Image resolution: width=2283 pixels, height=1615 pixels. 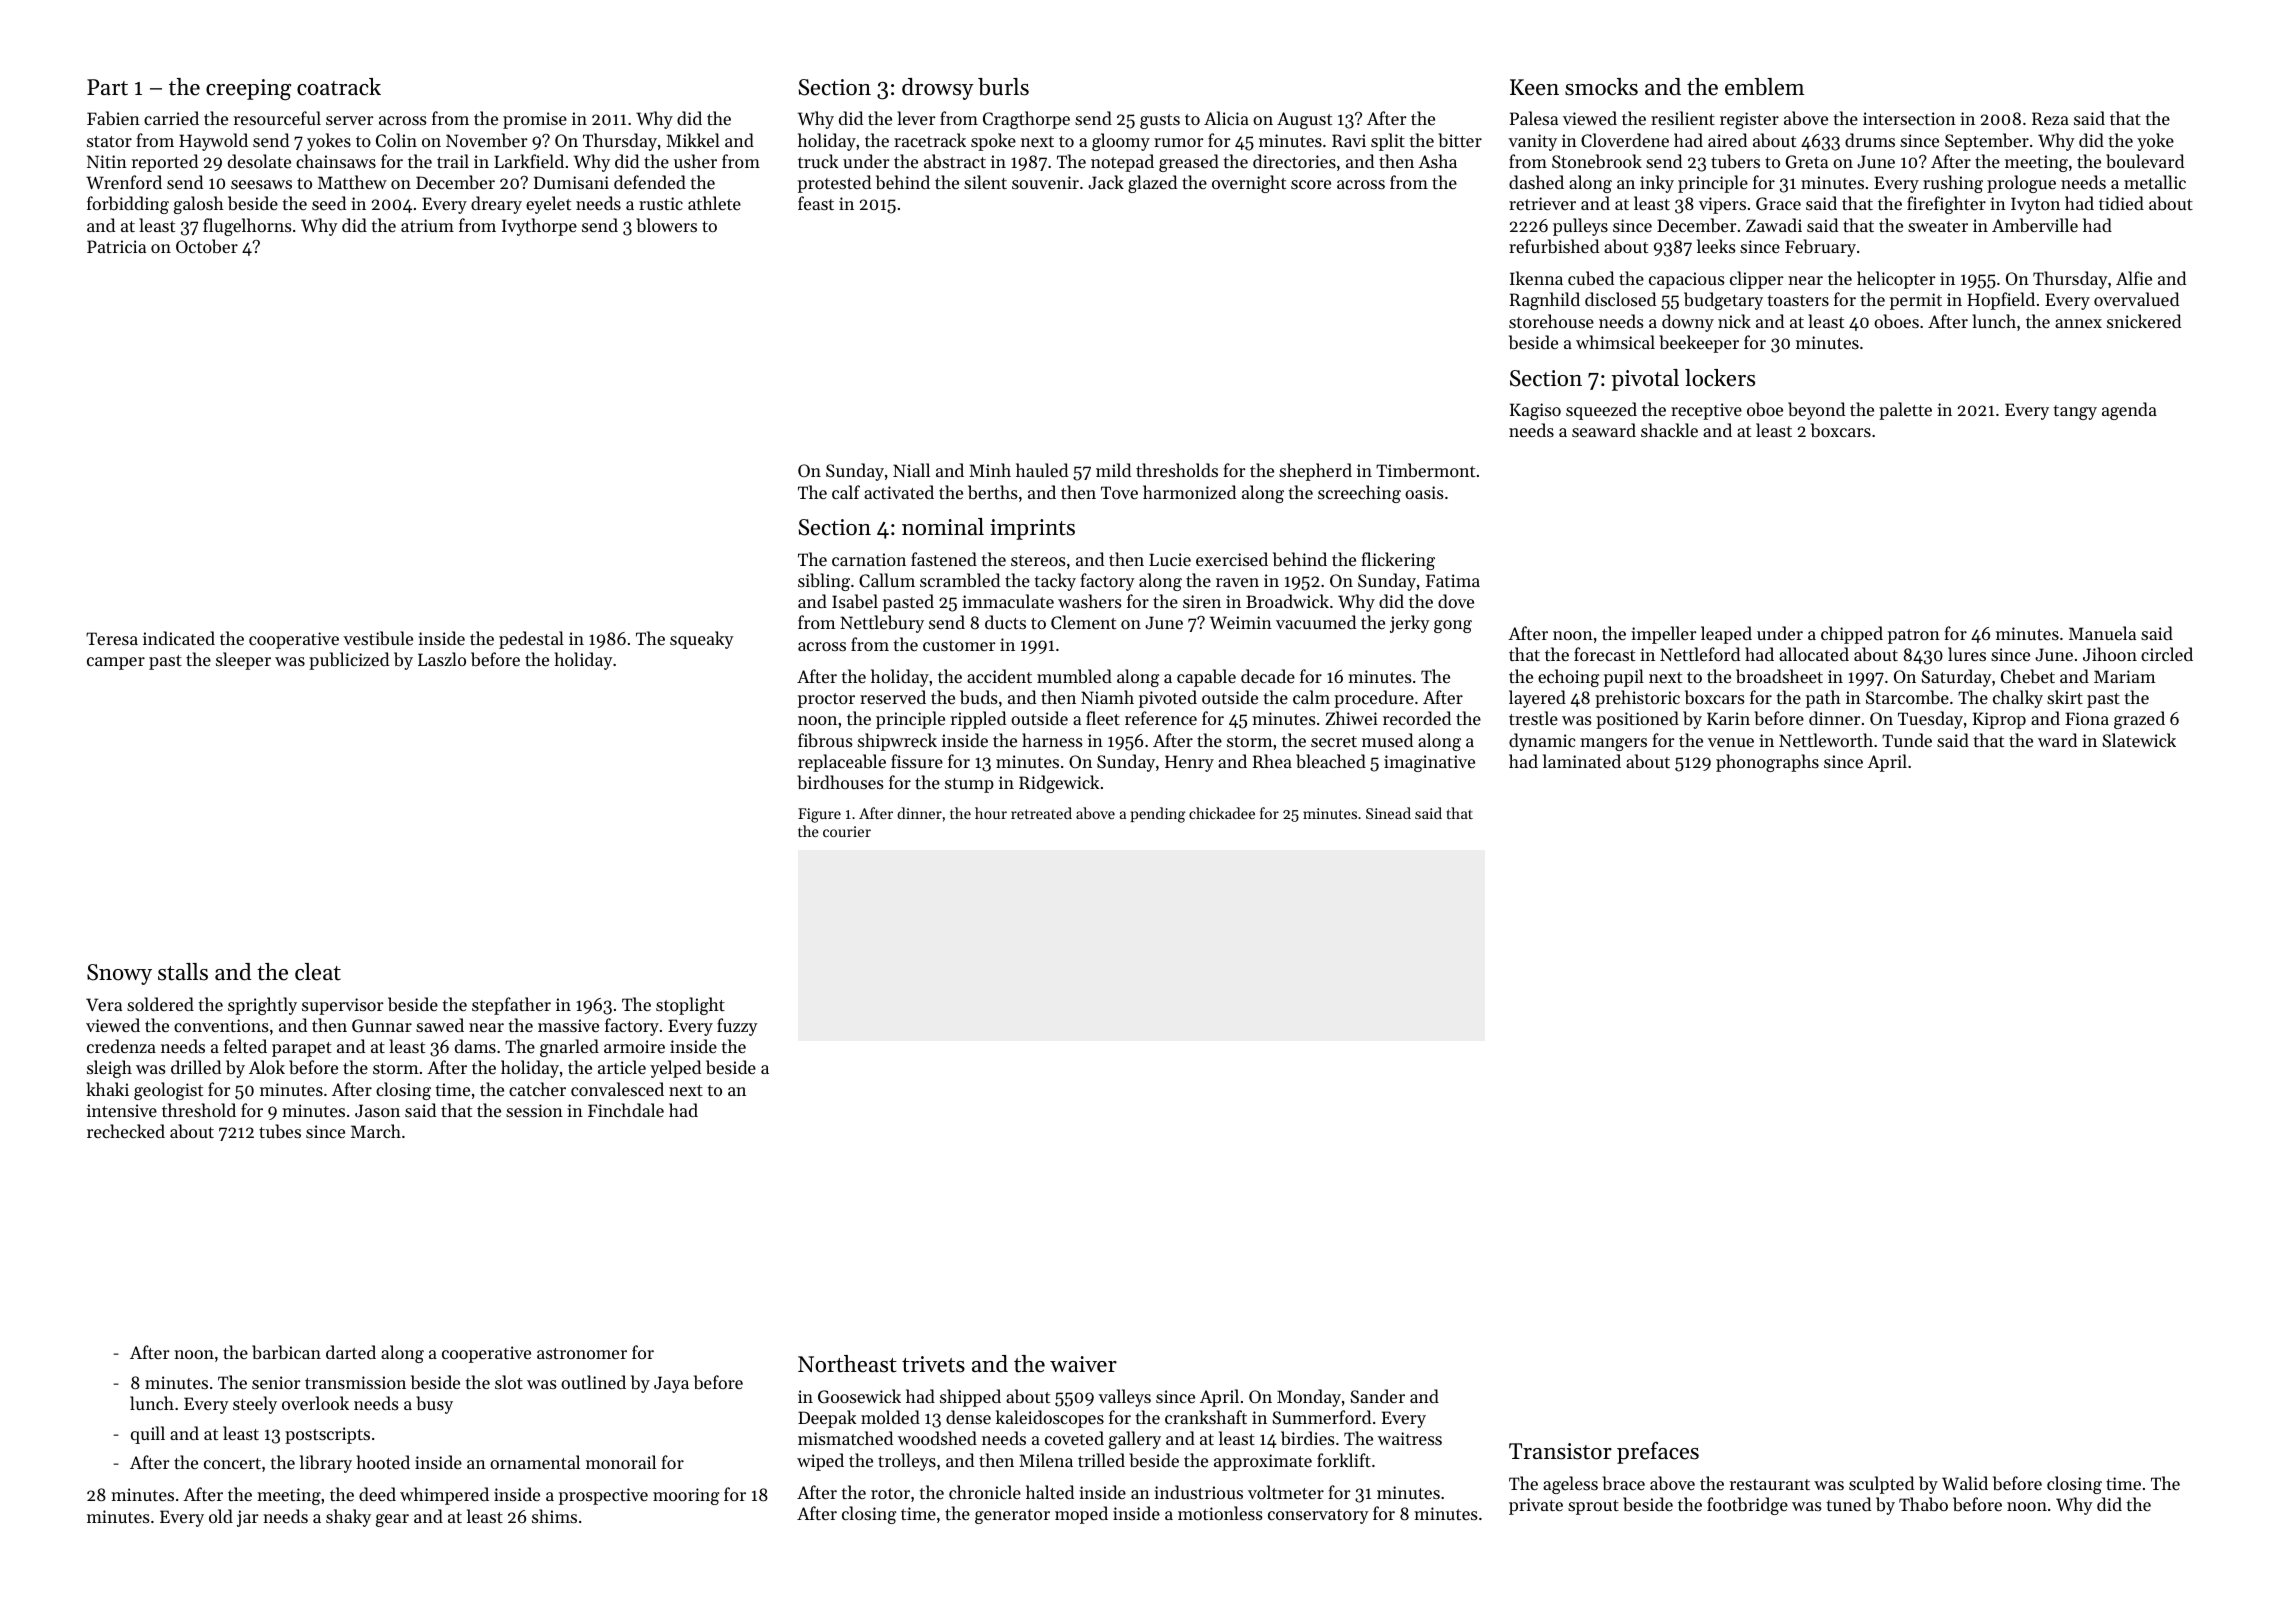 What do you see at coordinates (207, 246) in the image?
I see `October` at bounding box center [207, 246].
